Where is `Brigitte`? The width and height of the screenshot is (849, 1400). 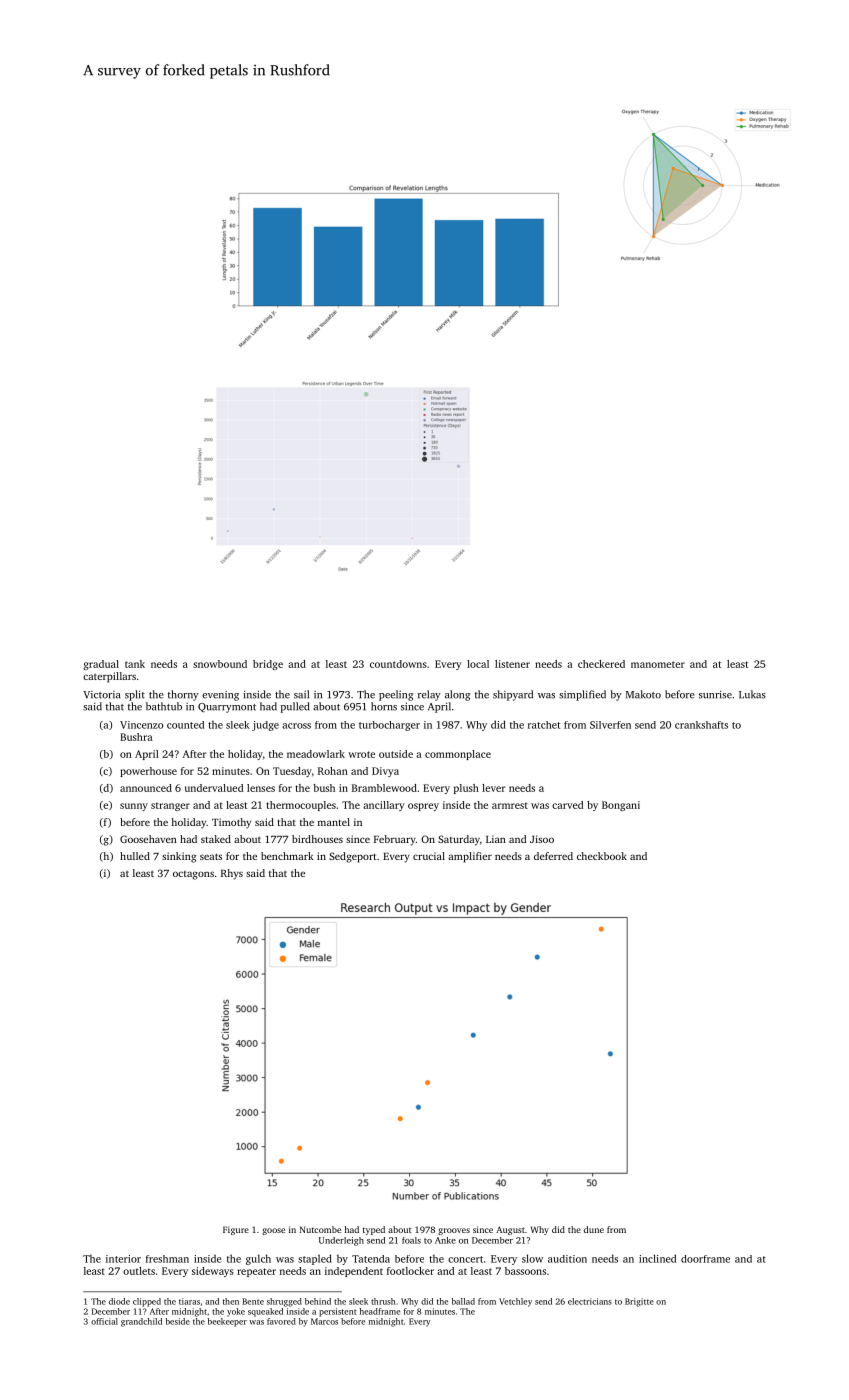
Brigitte is located at coordinates (639, 1302).
